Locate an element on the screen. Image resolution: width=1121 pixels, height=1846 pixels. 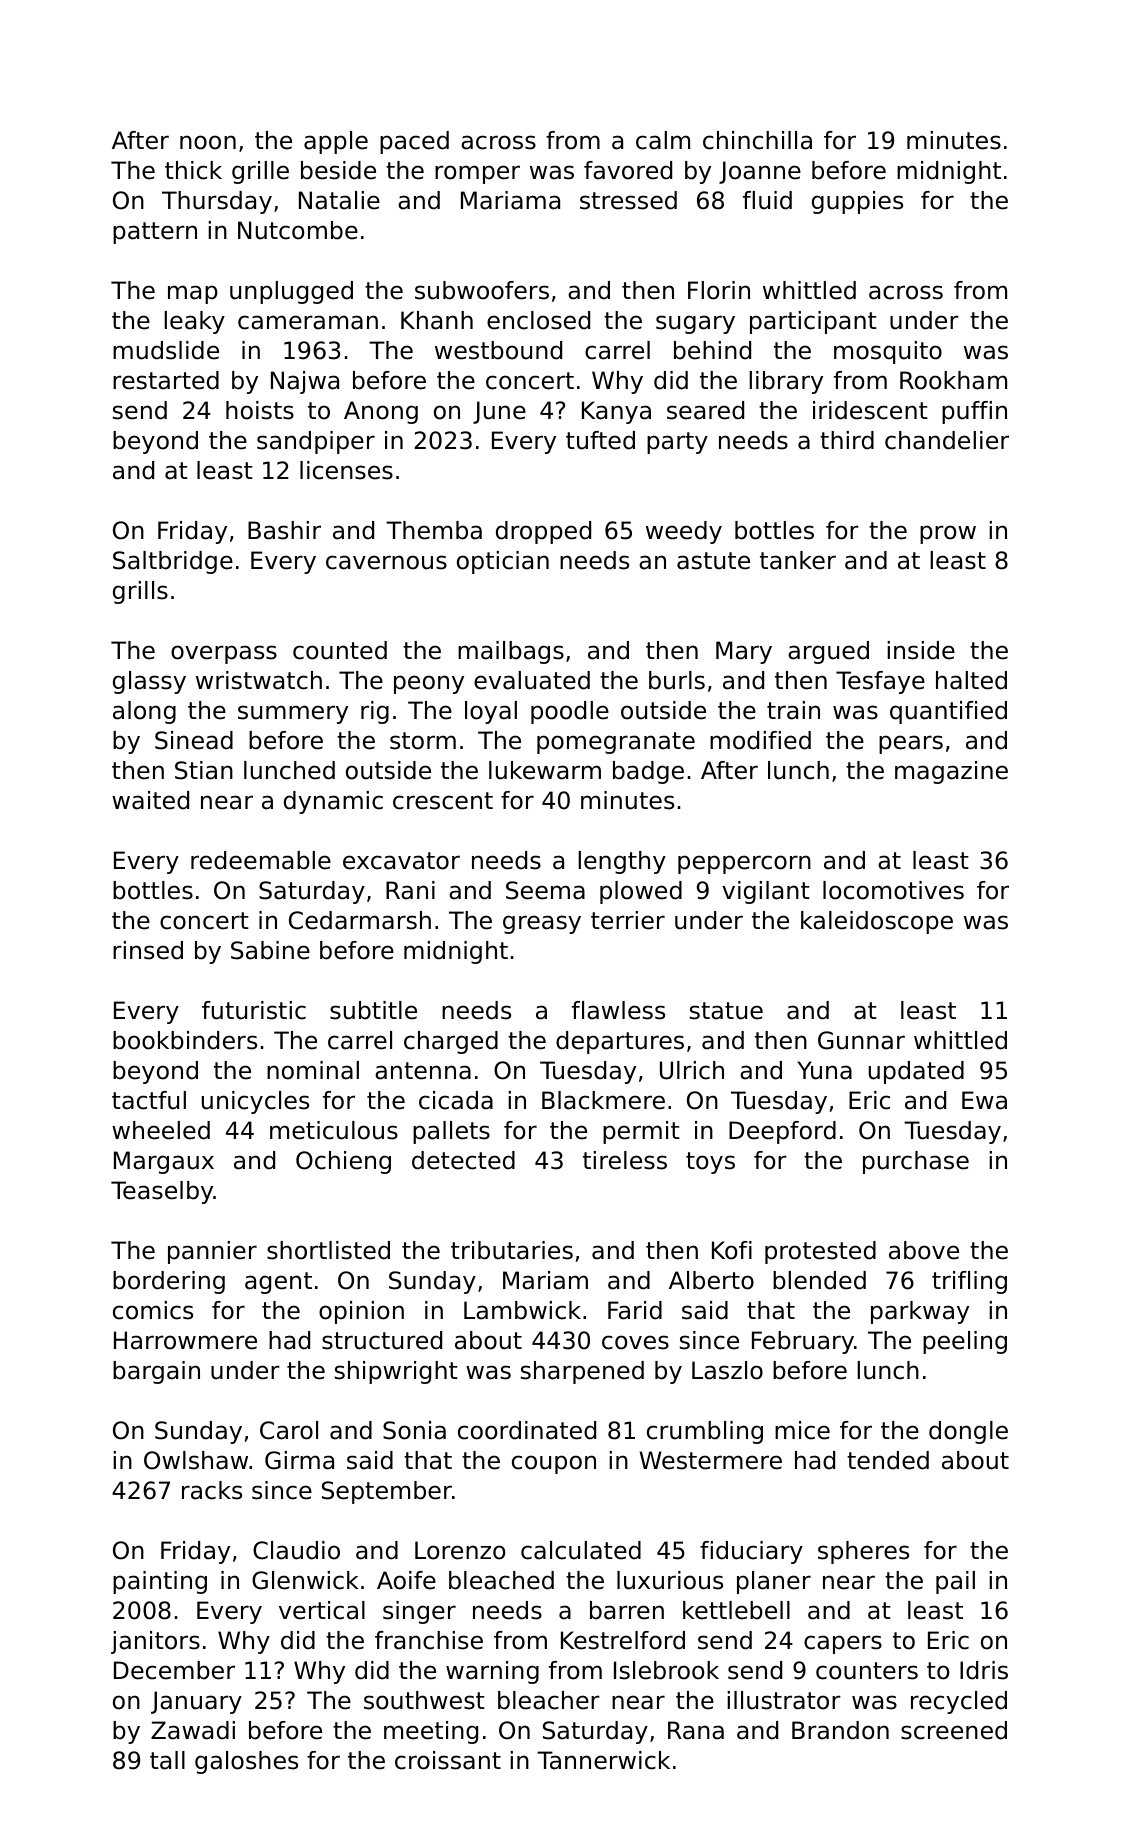
bleacher is located at coordinates (549, 1700).
